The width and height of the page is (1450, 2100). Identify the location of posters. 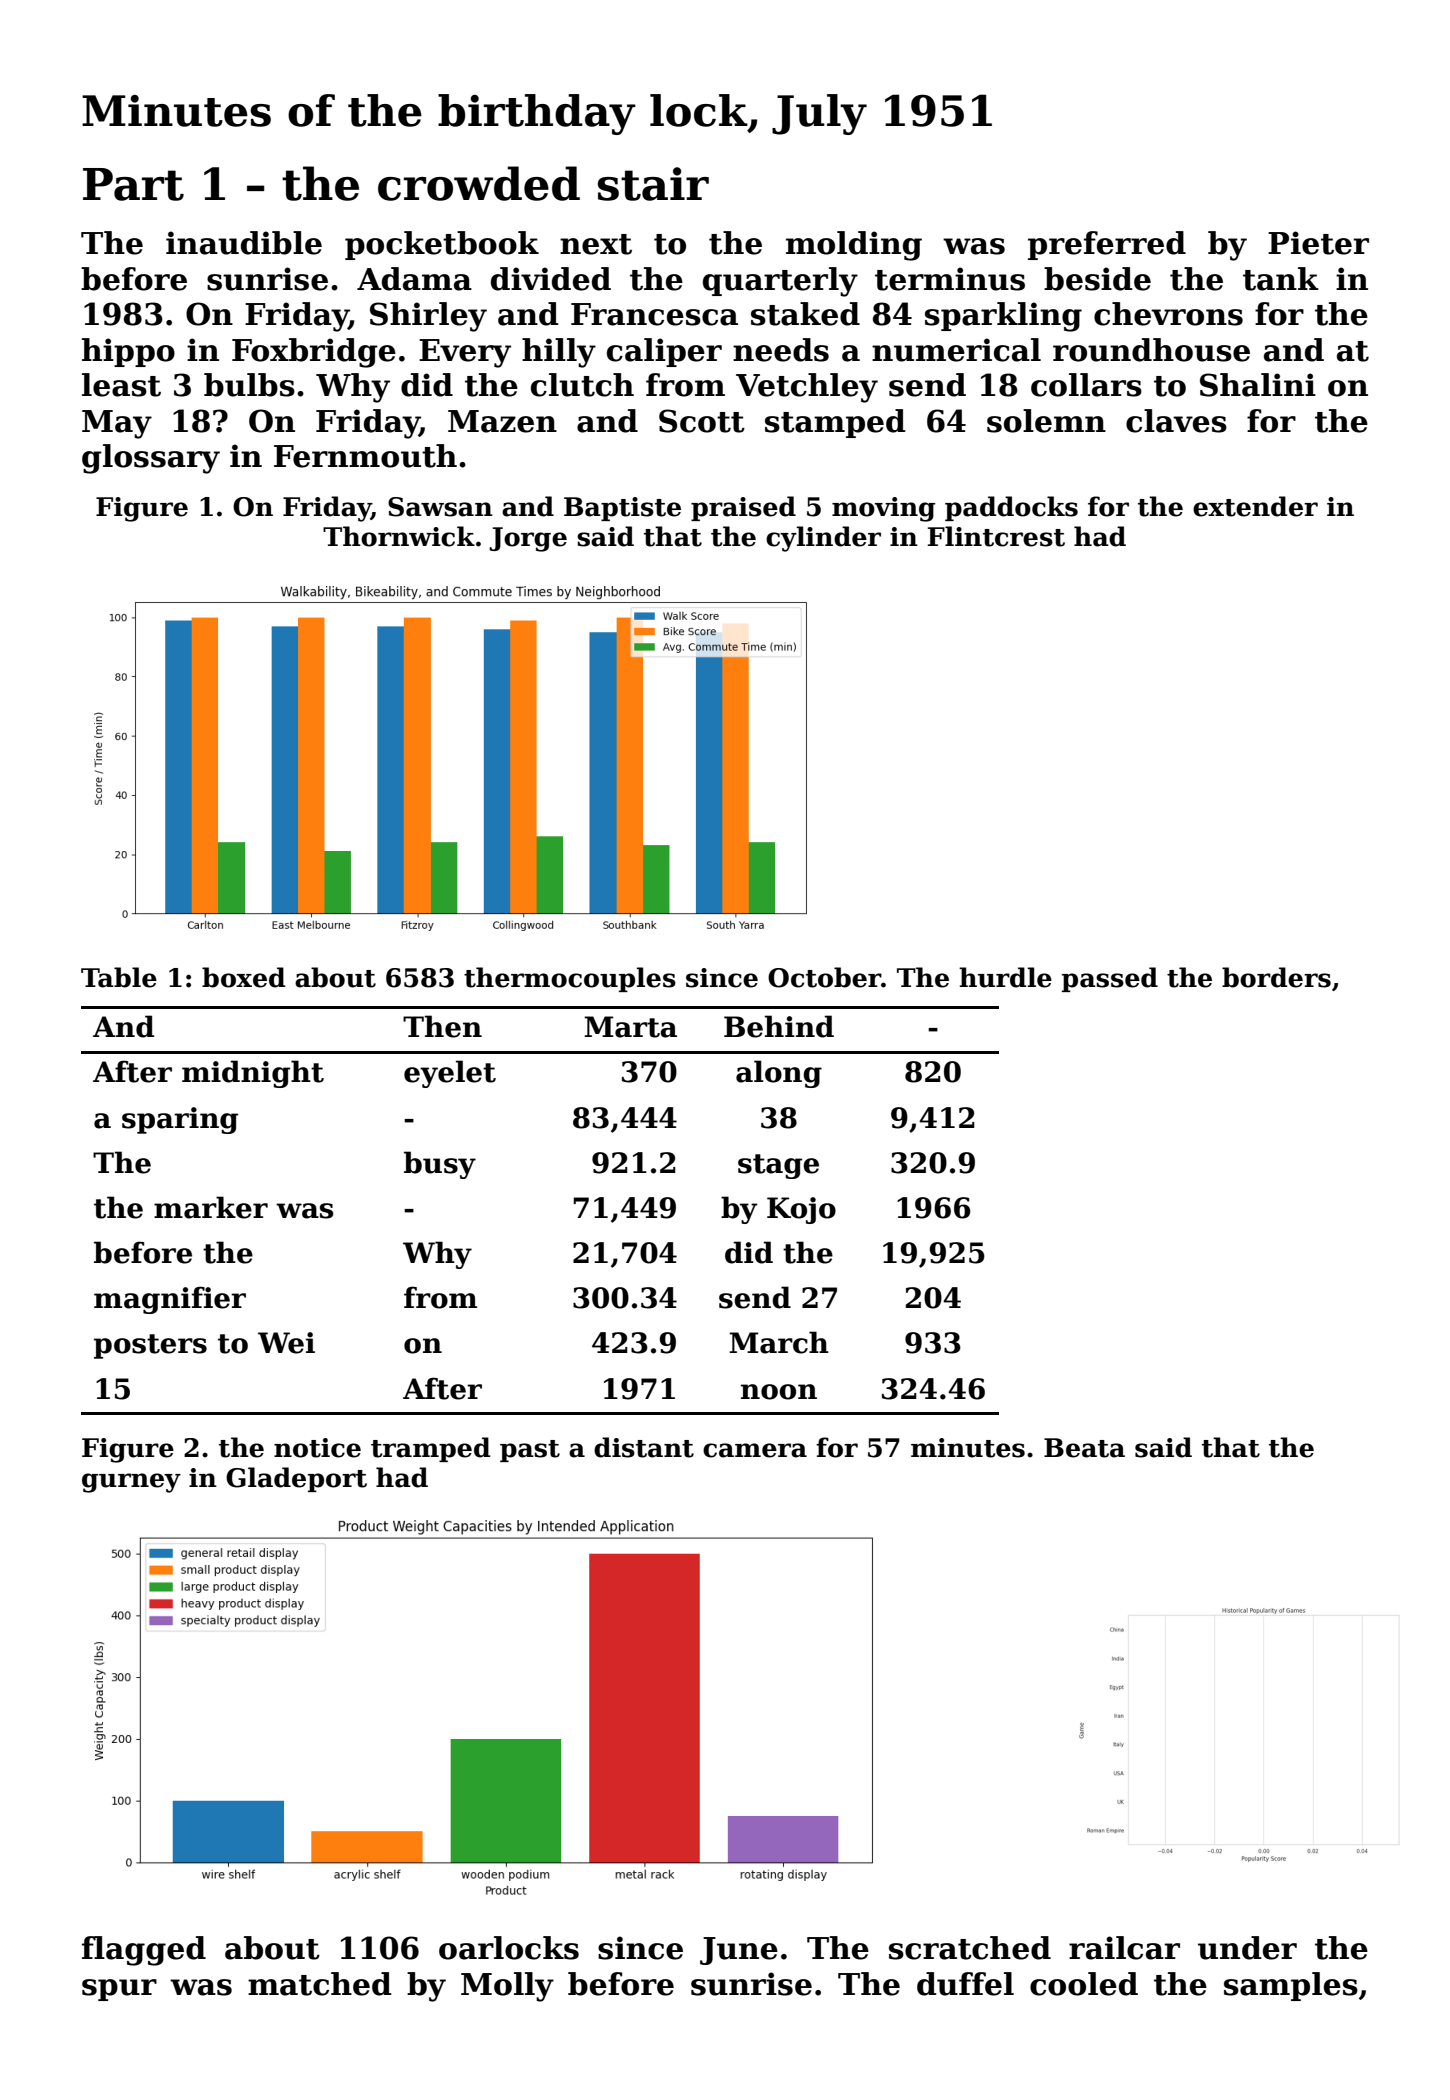
(150, 1346).
